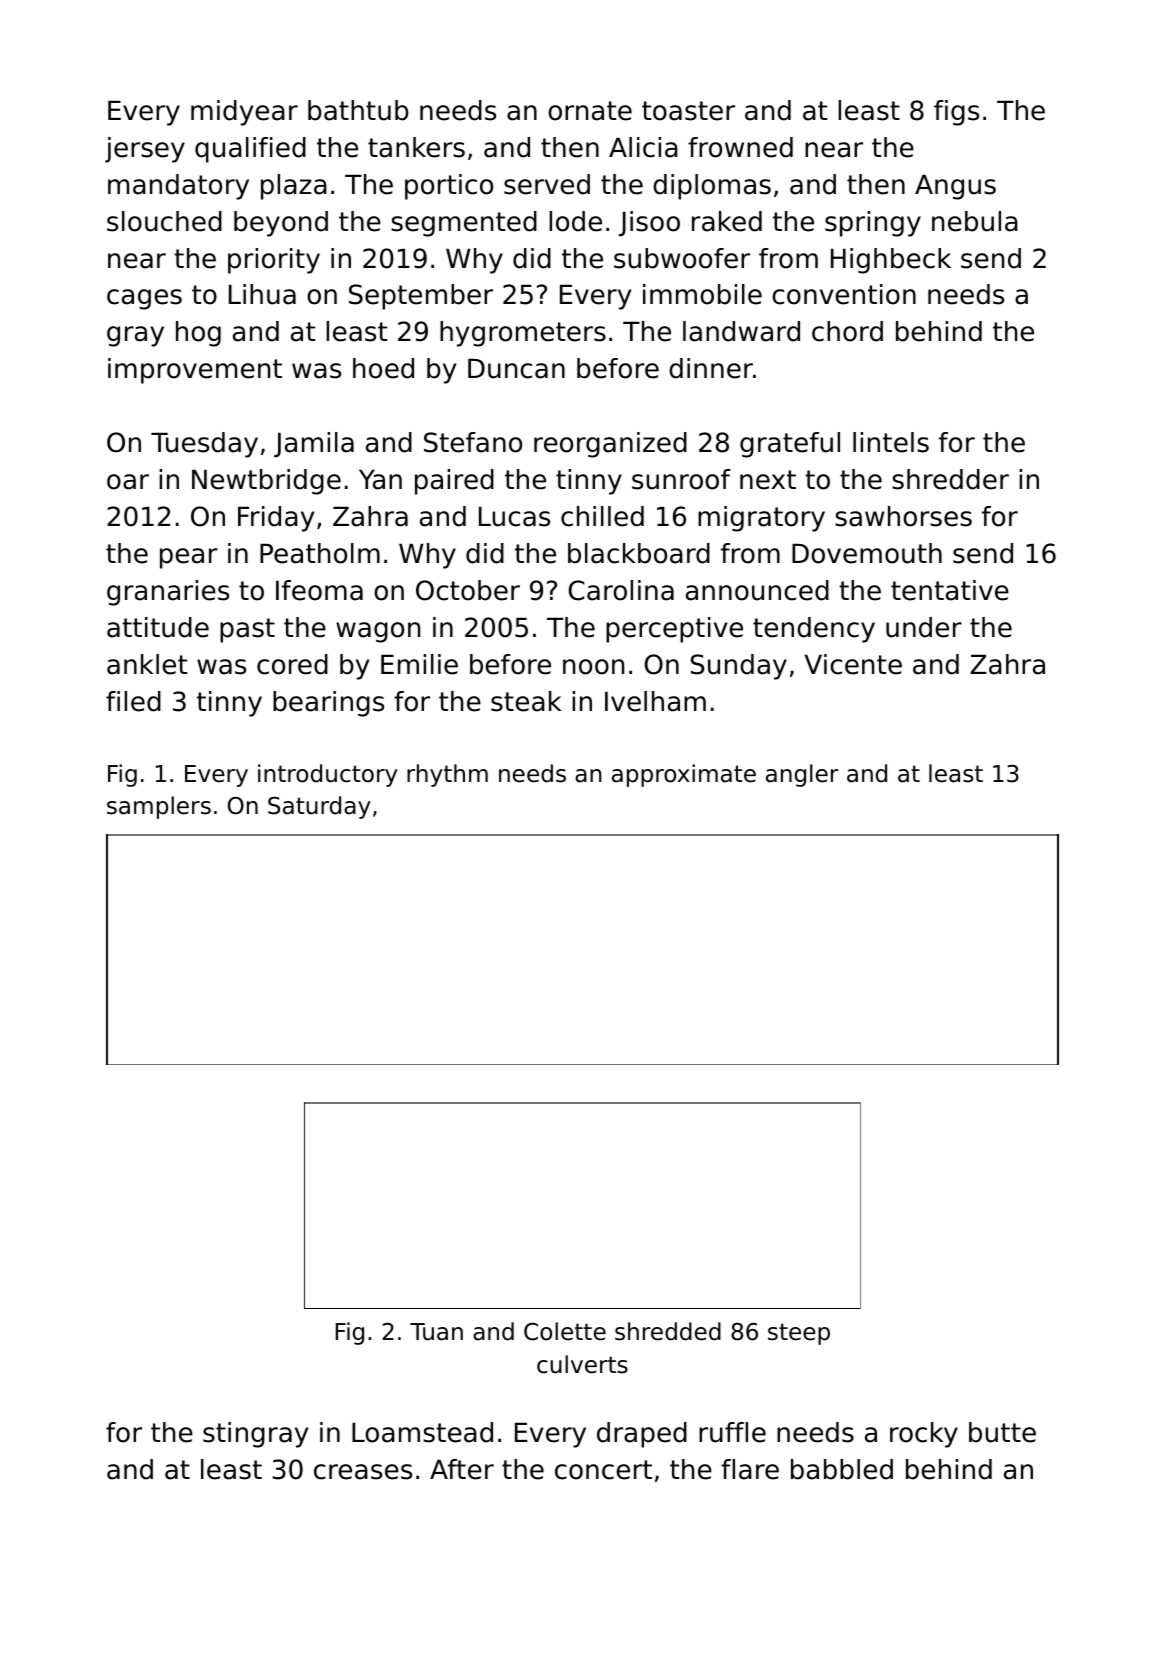  I want to click on After, so click(462, 1469).
